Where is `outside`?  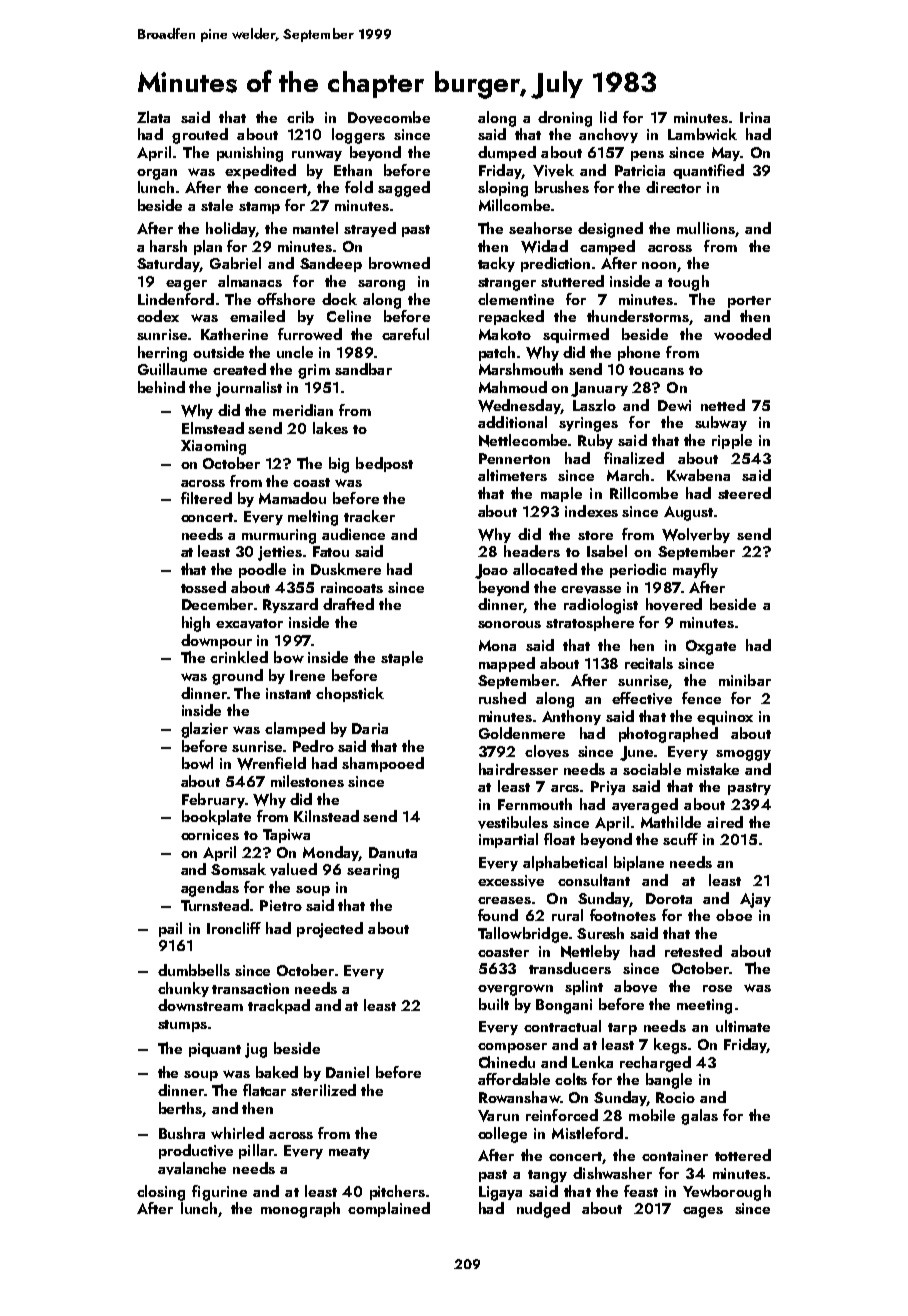
outside is located at coordinates (218, 352).
